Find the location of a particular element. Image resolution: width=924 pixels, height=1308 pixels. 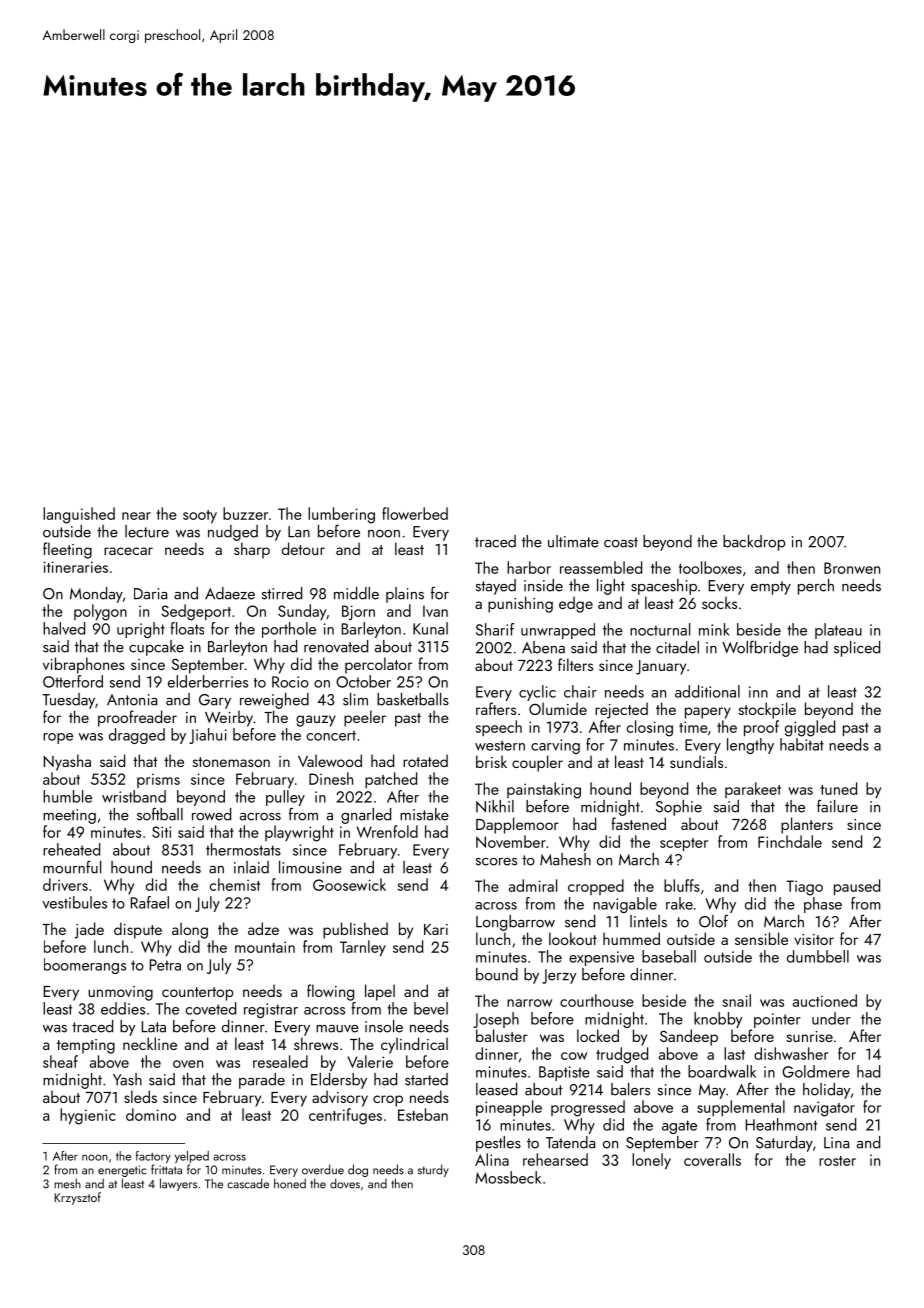

western is located at coordinates (500, 745).
